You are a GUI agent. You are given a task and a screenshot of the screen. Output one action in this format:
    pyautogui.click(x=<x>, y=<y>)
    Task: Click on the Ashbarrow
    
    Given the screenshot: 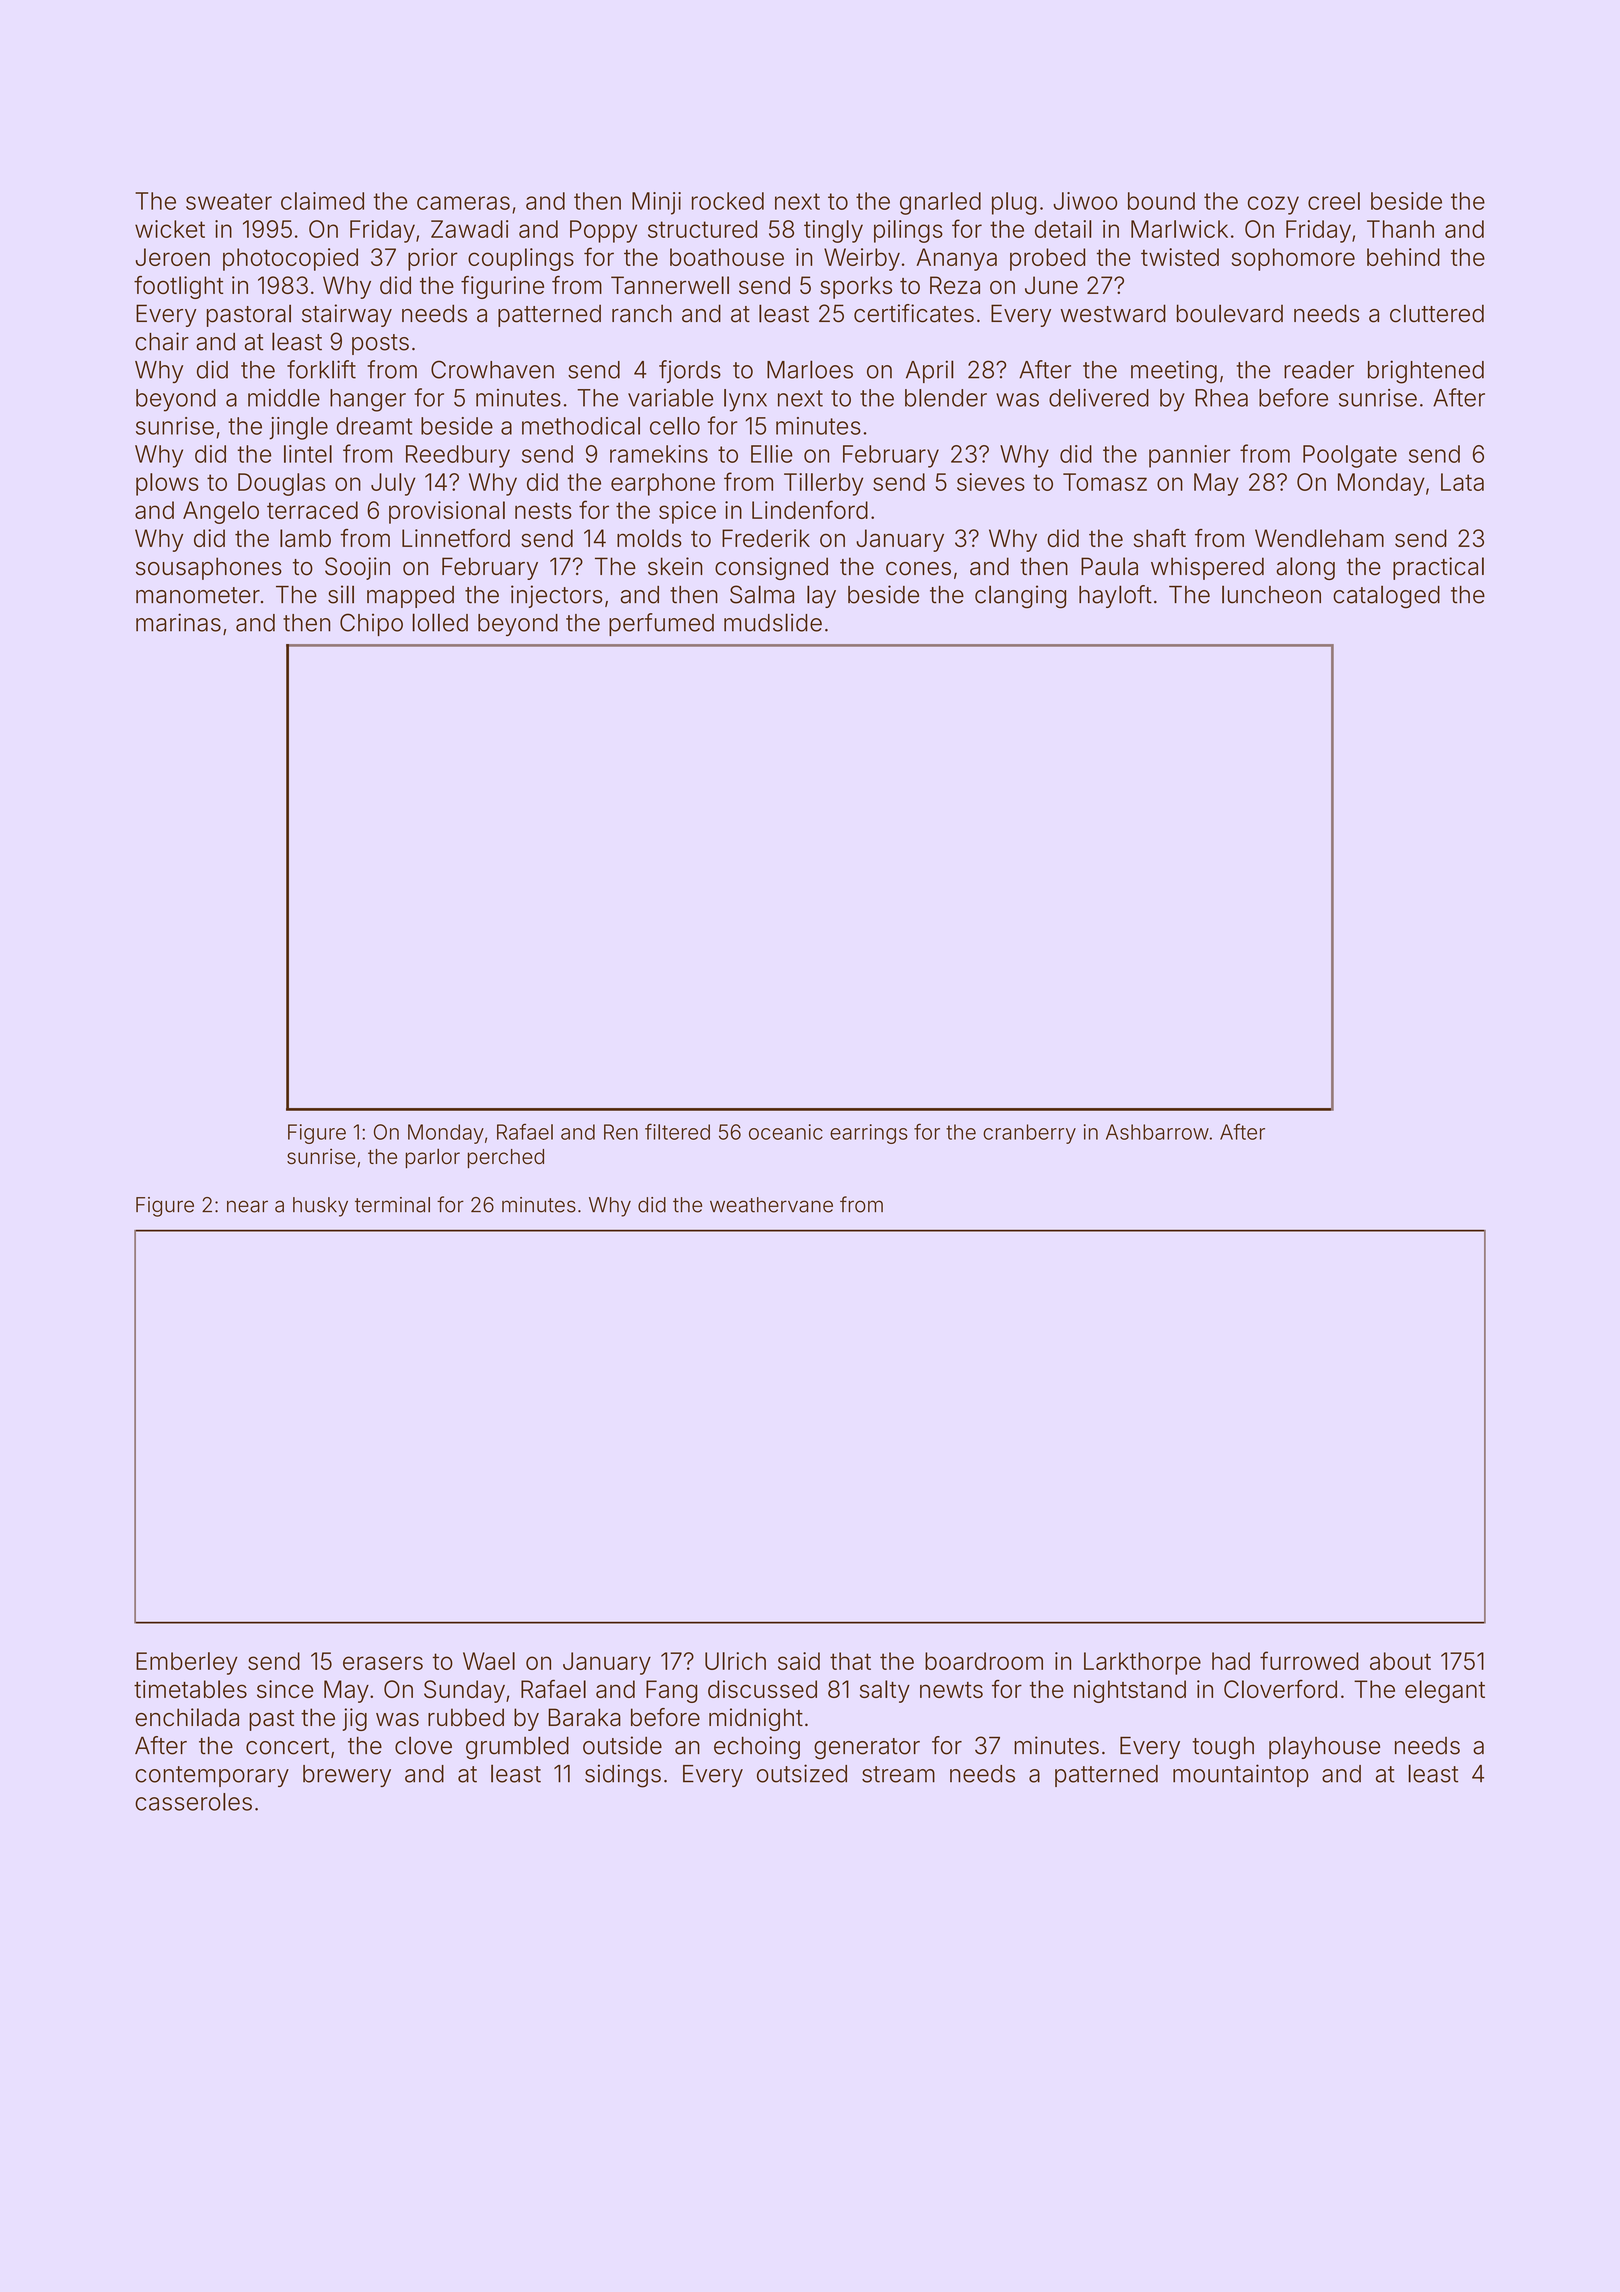 What is the action you would take?
    pyautogui.click(x=1157, y=1132)
